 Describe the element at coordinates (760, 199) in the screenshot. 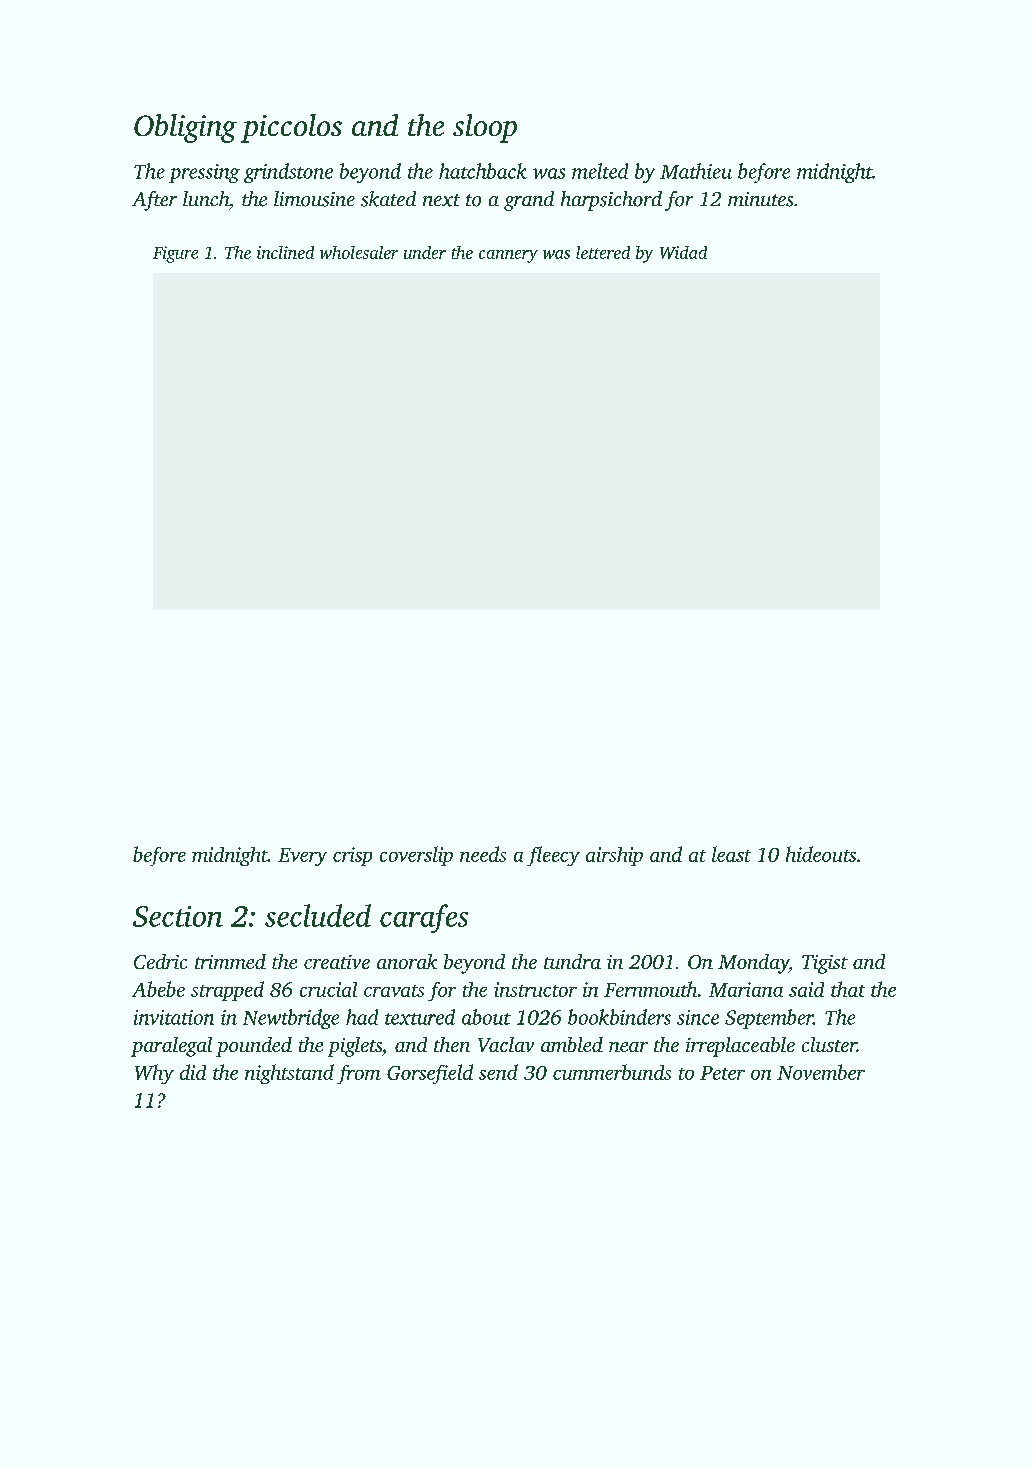

I see `minutes` at that location.
